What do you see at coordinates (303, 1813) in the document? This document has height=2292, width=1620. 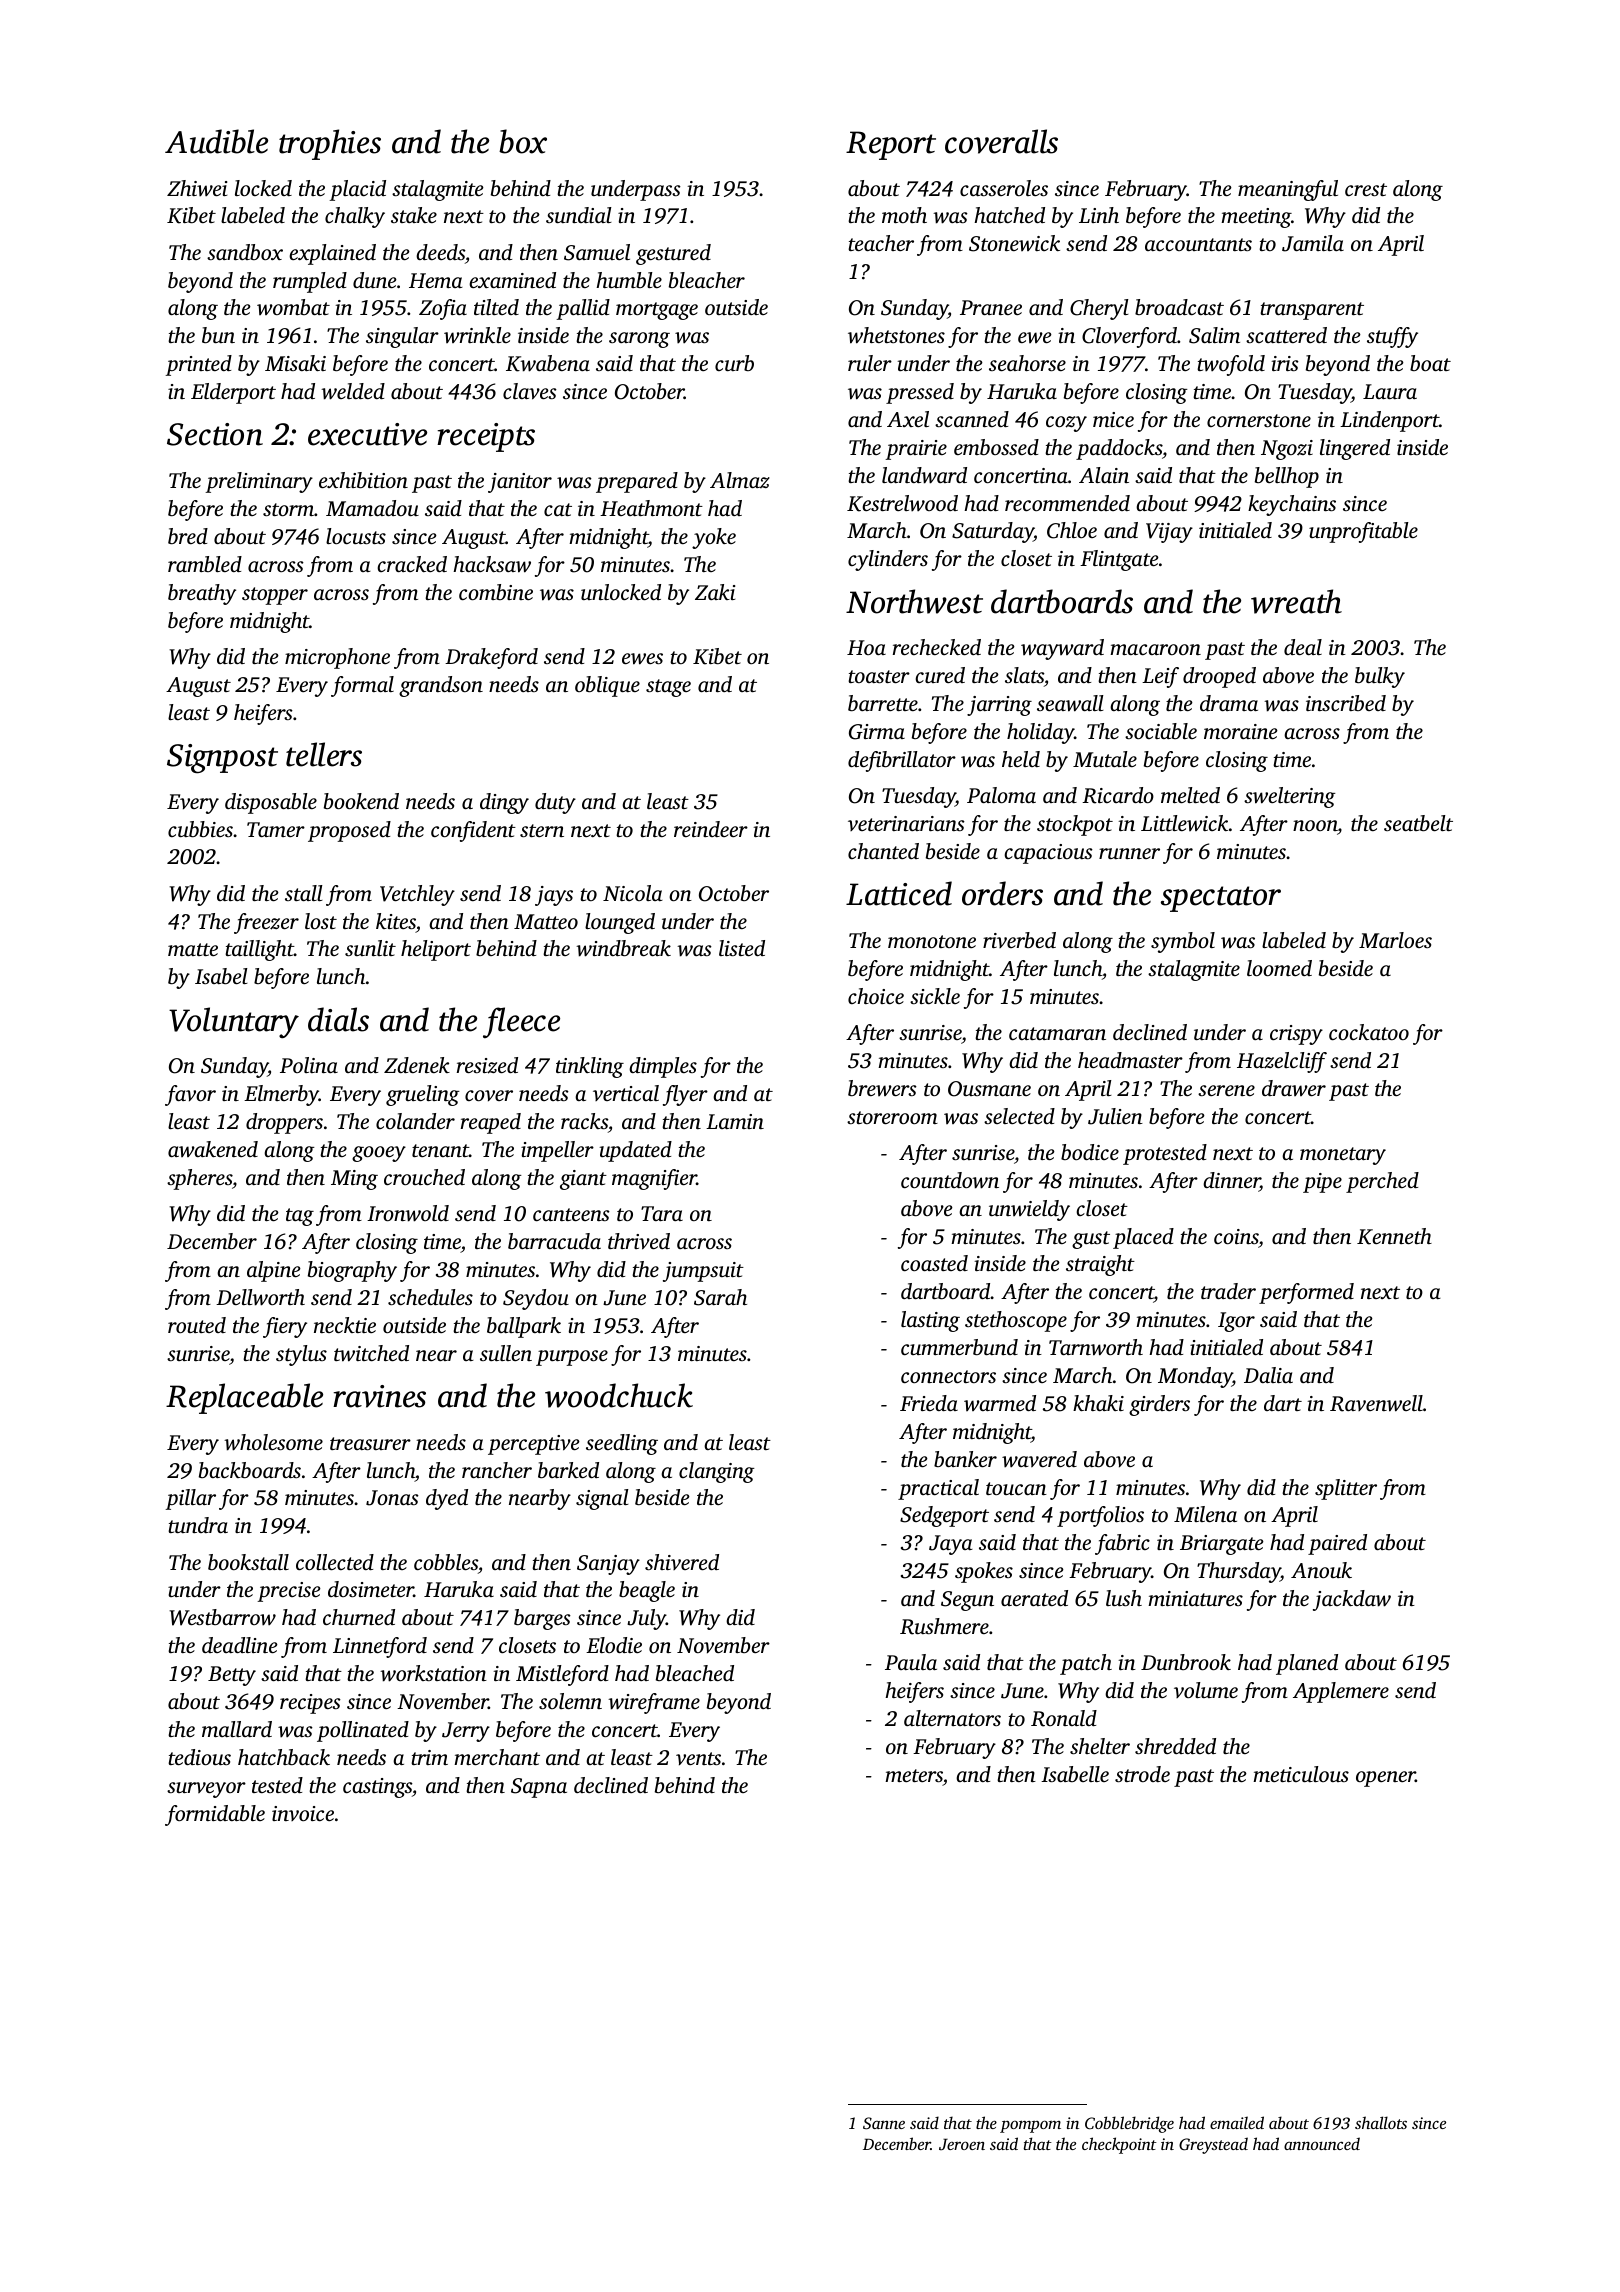 I see `invoice` at bounding box center [303, 1813].
